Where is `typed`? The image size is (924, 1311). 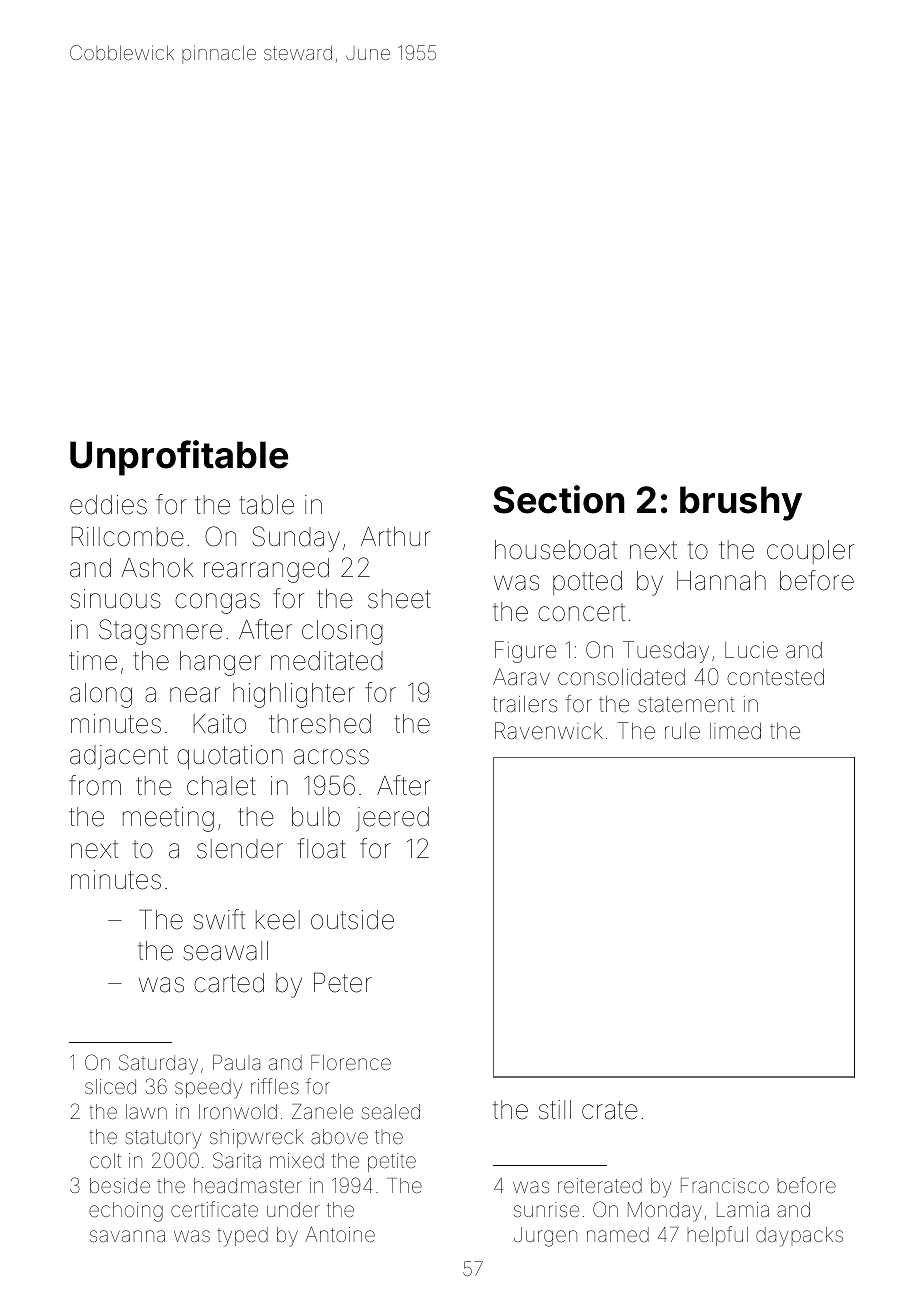 typed is located at coordinates (242, 1237).
